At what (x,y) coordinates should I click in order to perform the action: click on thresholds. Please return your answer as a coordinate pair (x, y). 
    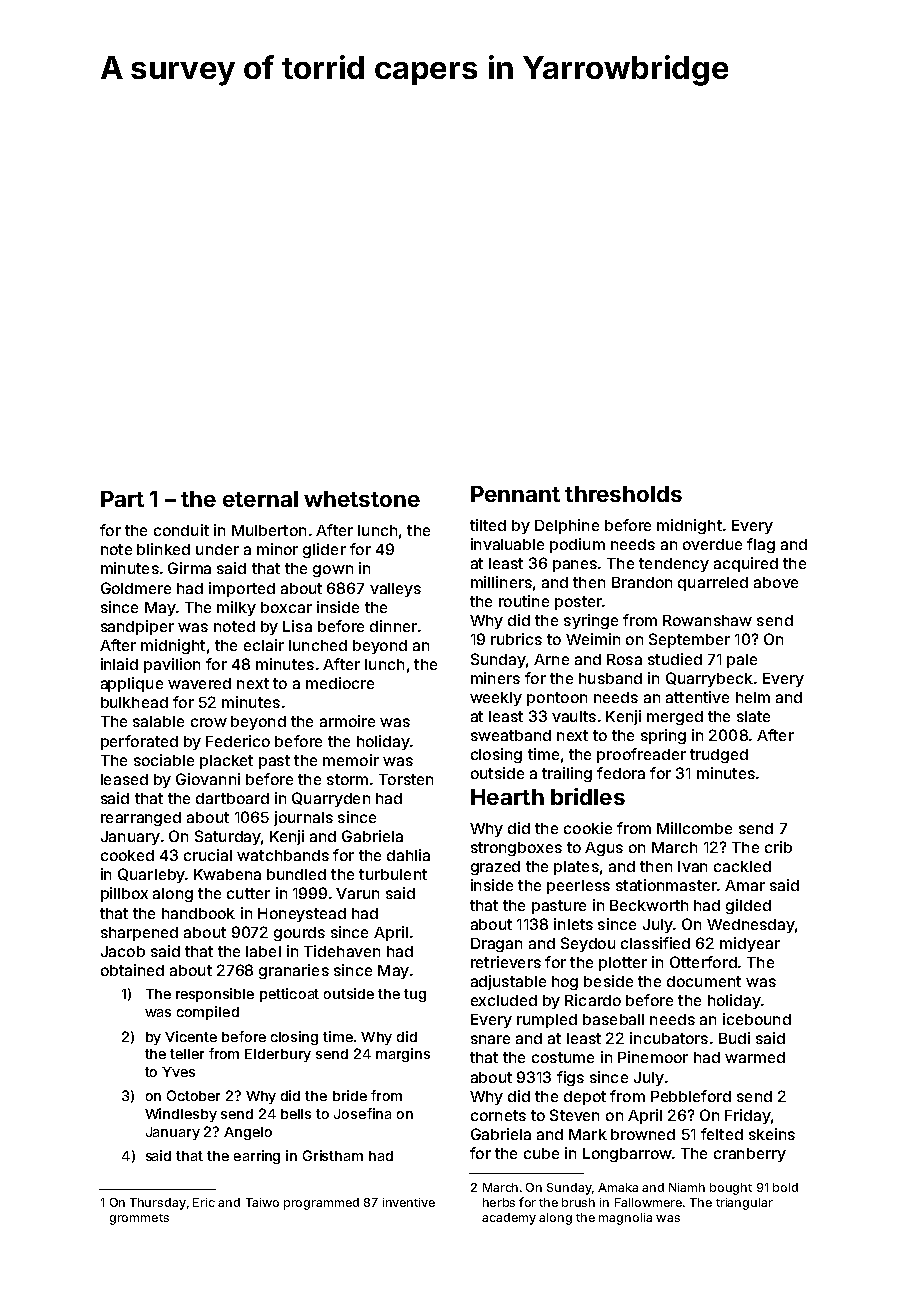
    Looking at the image, I should click on (623, 494).
